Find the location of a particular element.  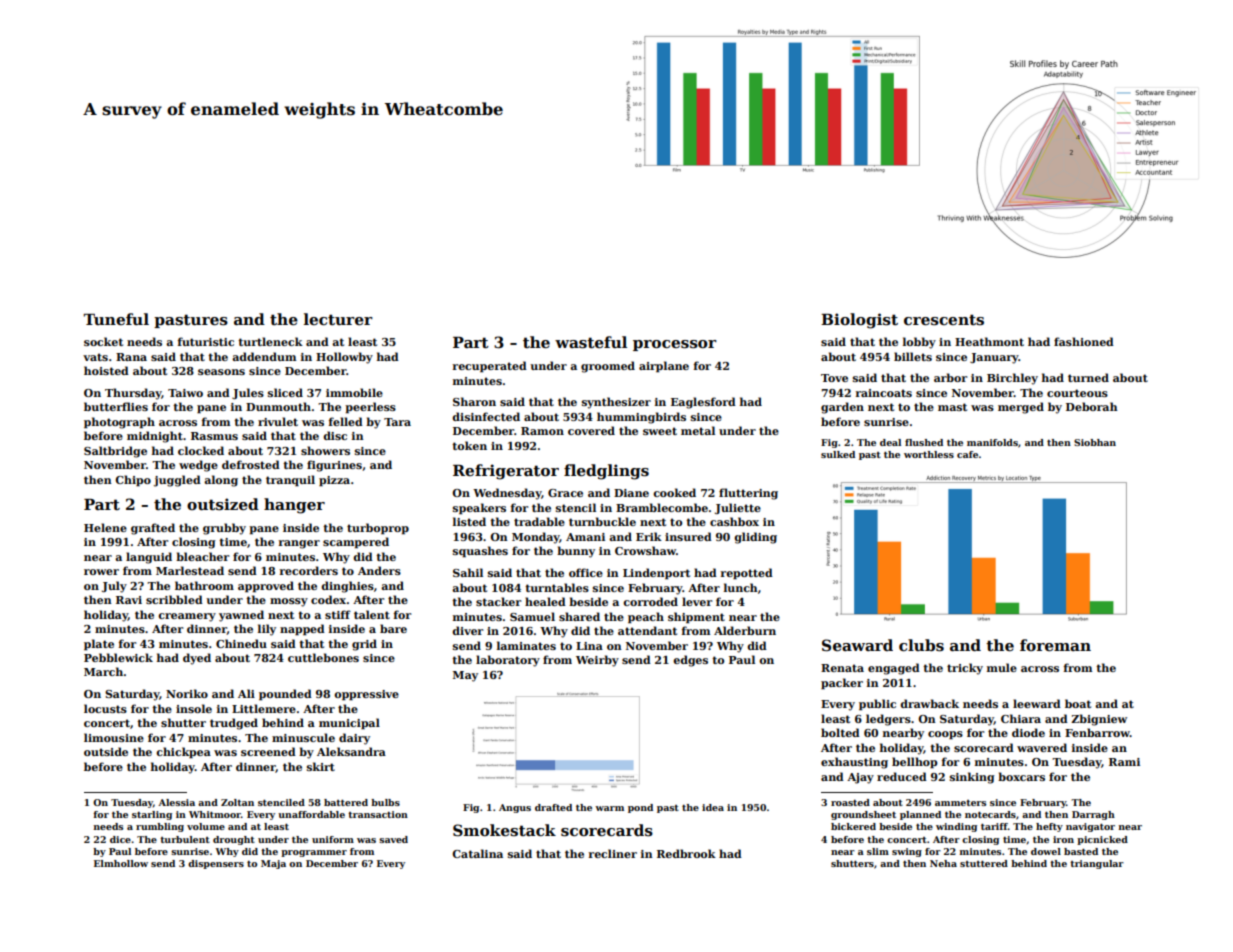

Smokestack is located at coordinates (504, 830).
